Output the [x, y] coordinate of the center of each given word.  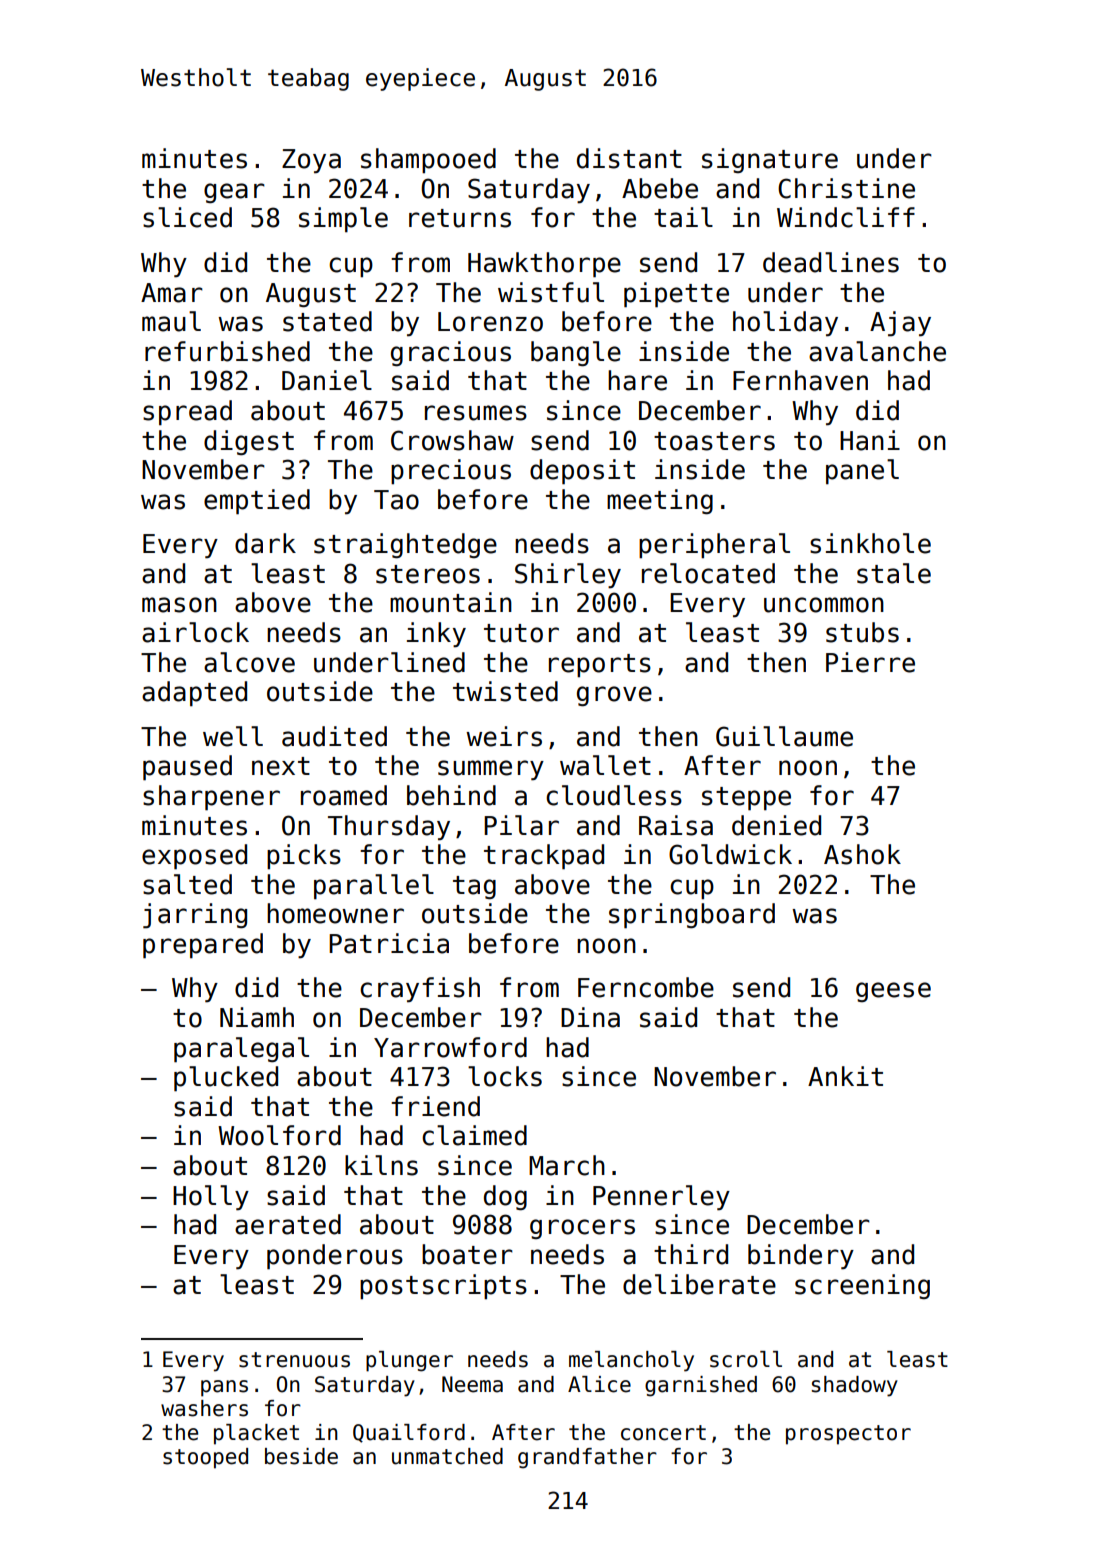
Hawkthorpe [544, 265]
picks [304, 857]
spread [187, 413]
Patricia [389, 943]
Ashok [862, 854]
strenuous [294, 1360]
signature [770, 160]
